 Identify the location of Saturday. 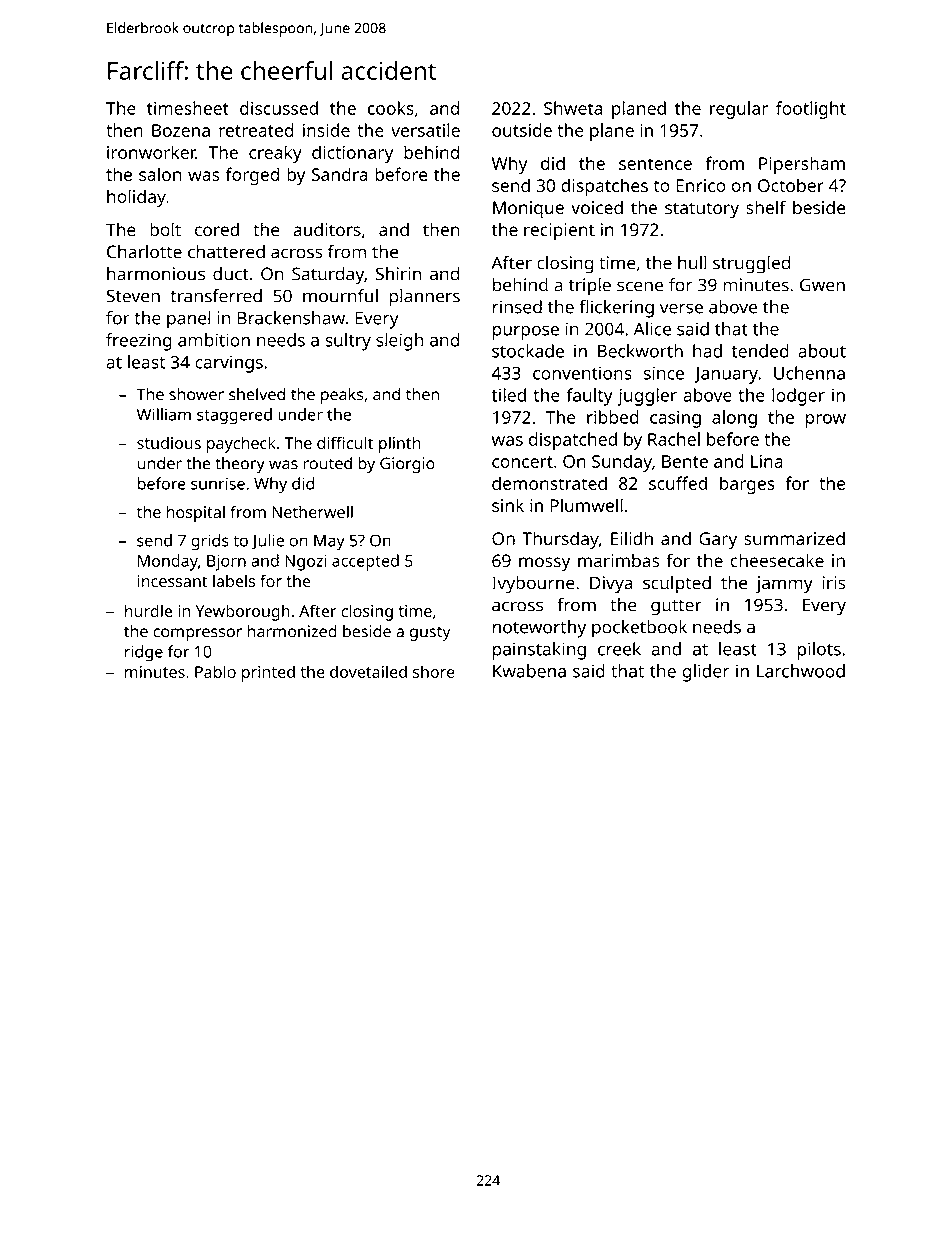
(328, 276).
